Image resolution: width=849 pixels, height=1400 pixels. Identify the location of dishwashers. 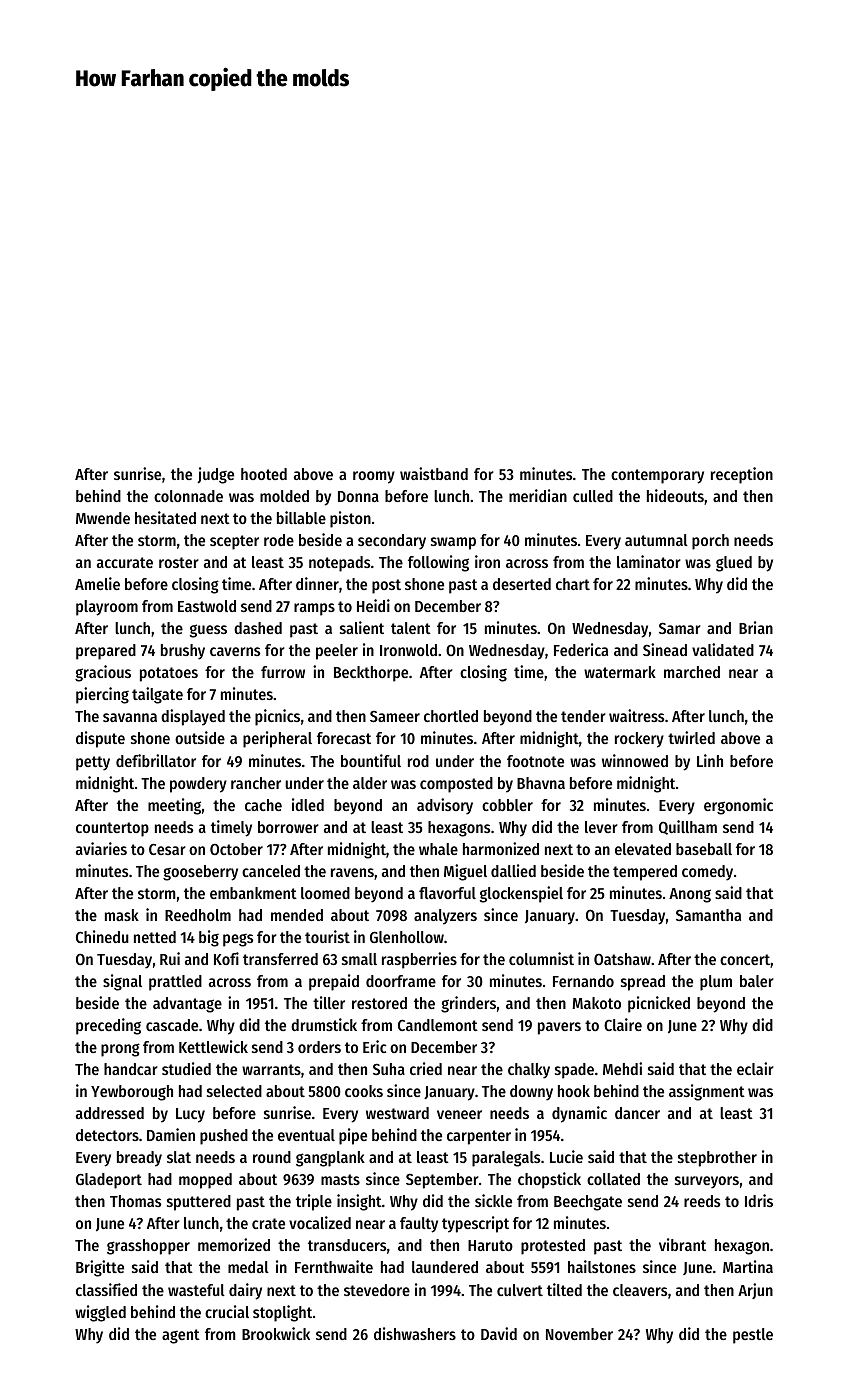
(415, 1333).
